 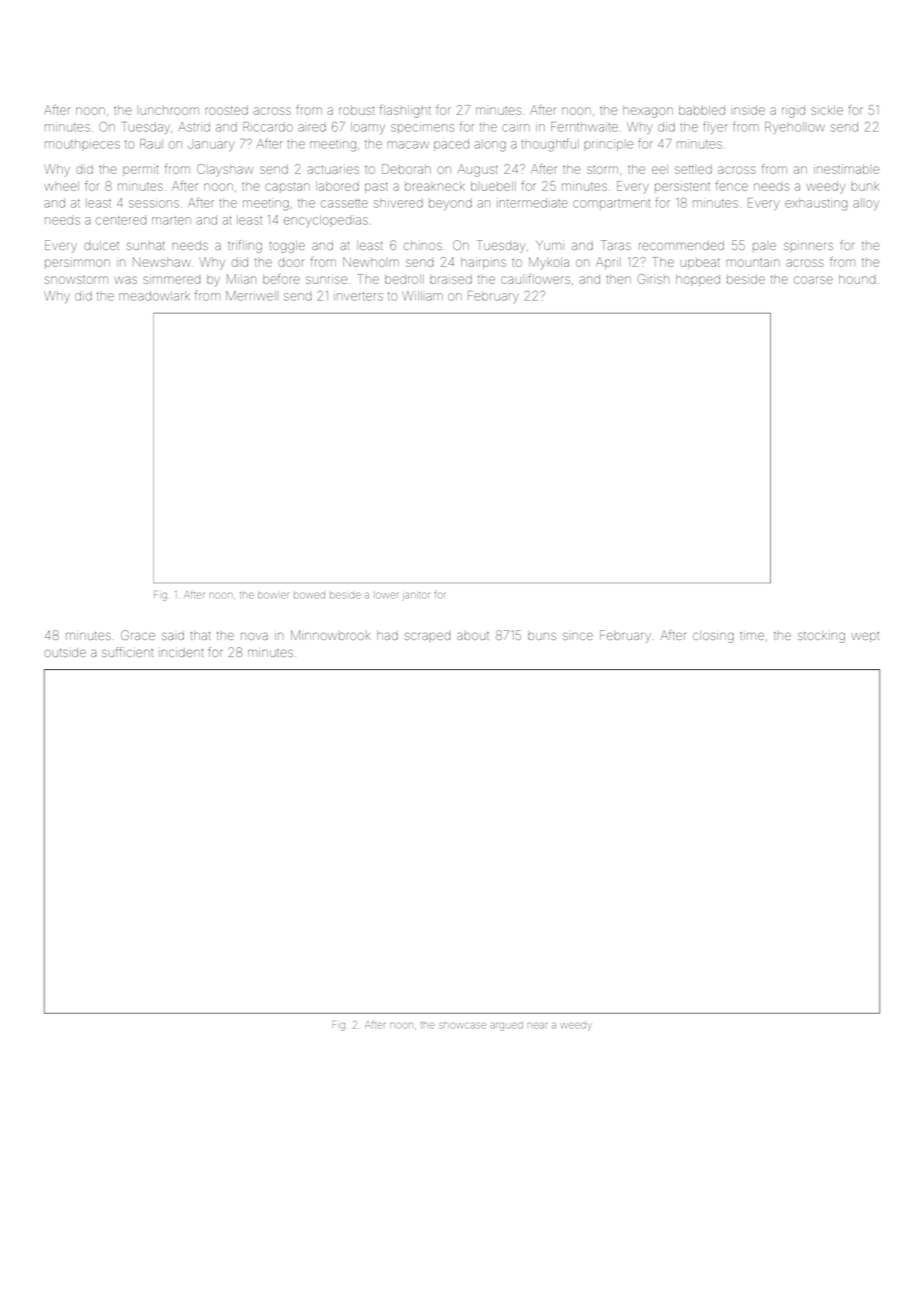 What do you see at coordinates (827, 110) in the screenshot?
I see `sickle` at bounding box center [827, 110].
